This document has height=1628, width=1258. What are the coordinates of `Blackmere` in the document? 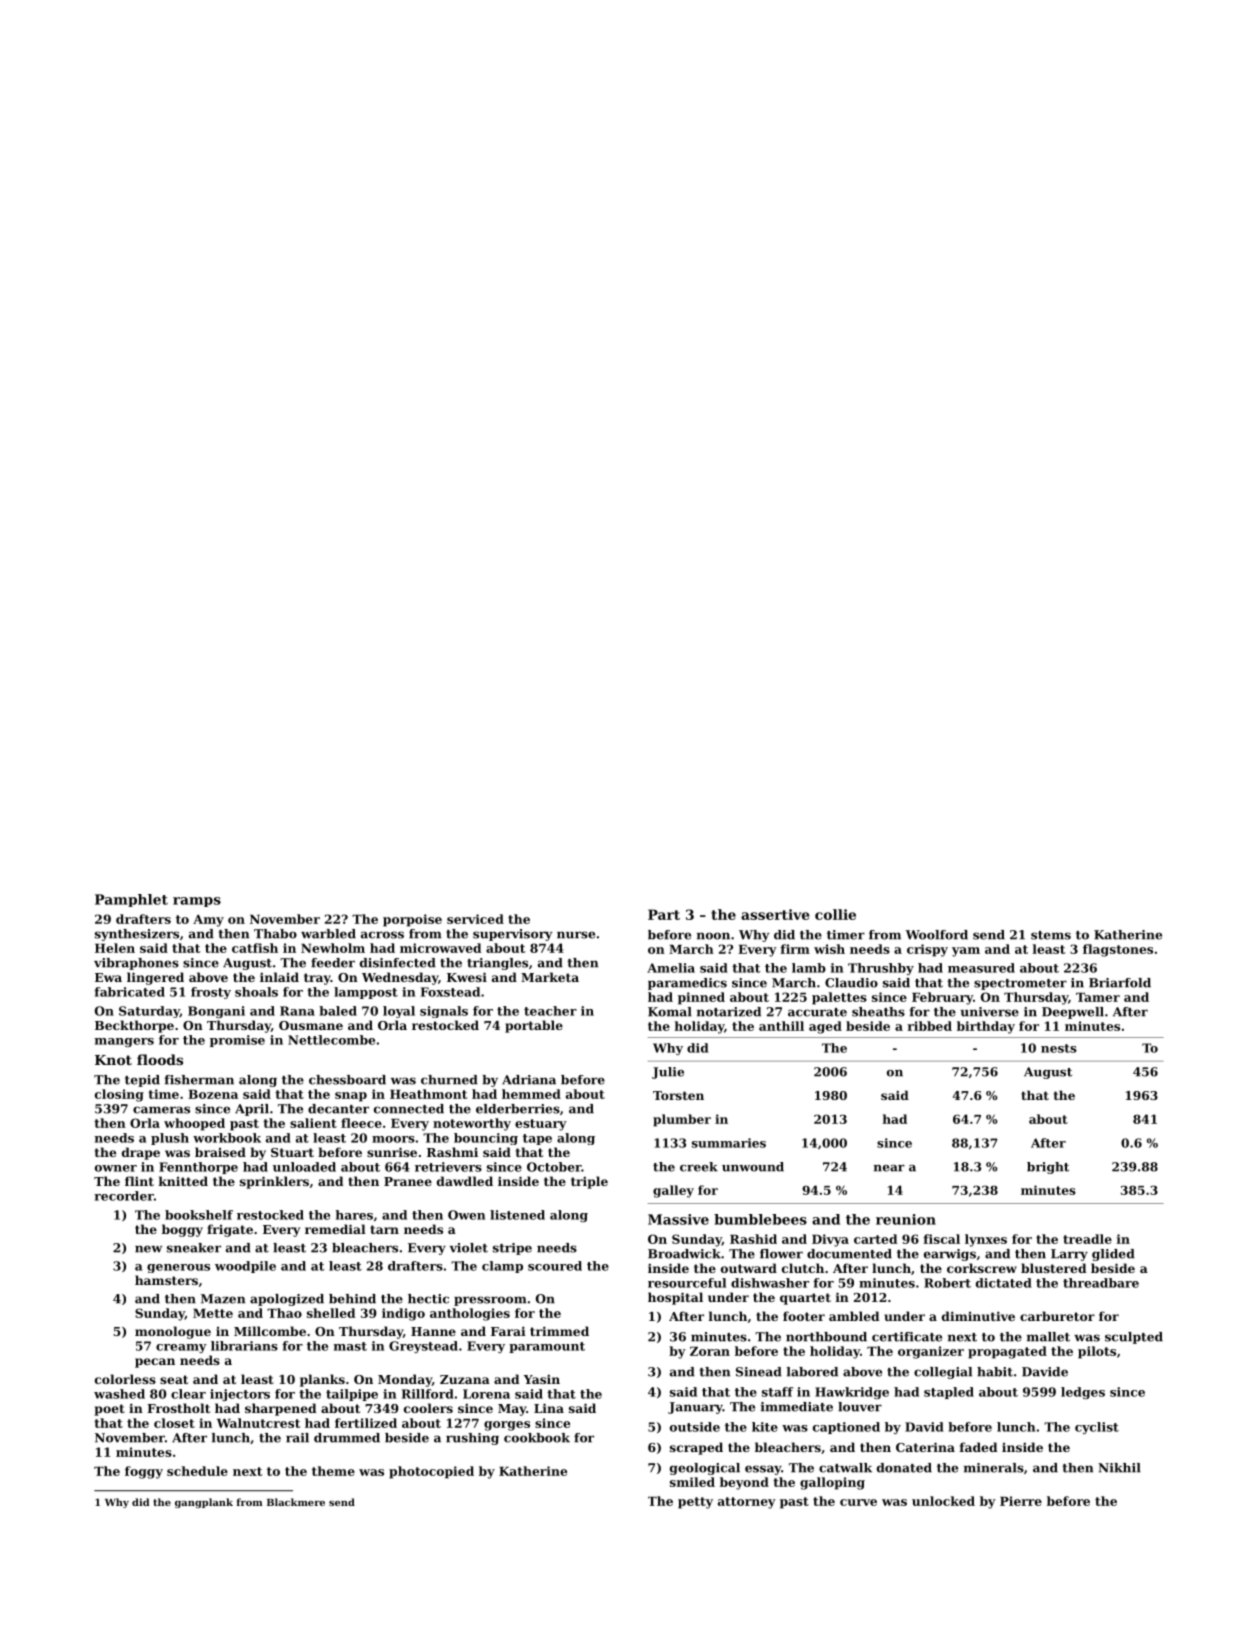 It's located at (296, 1502).
